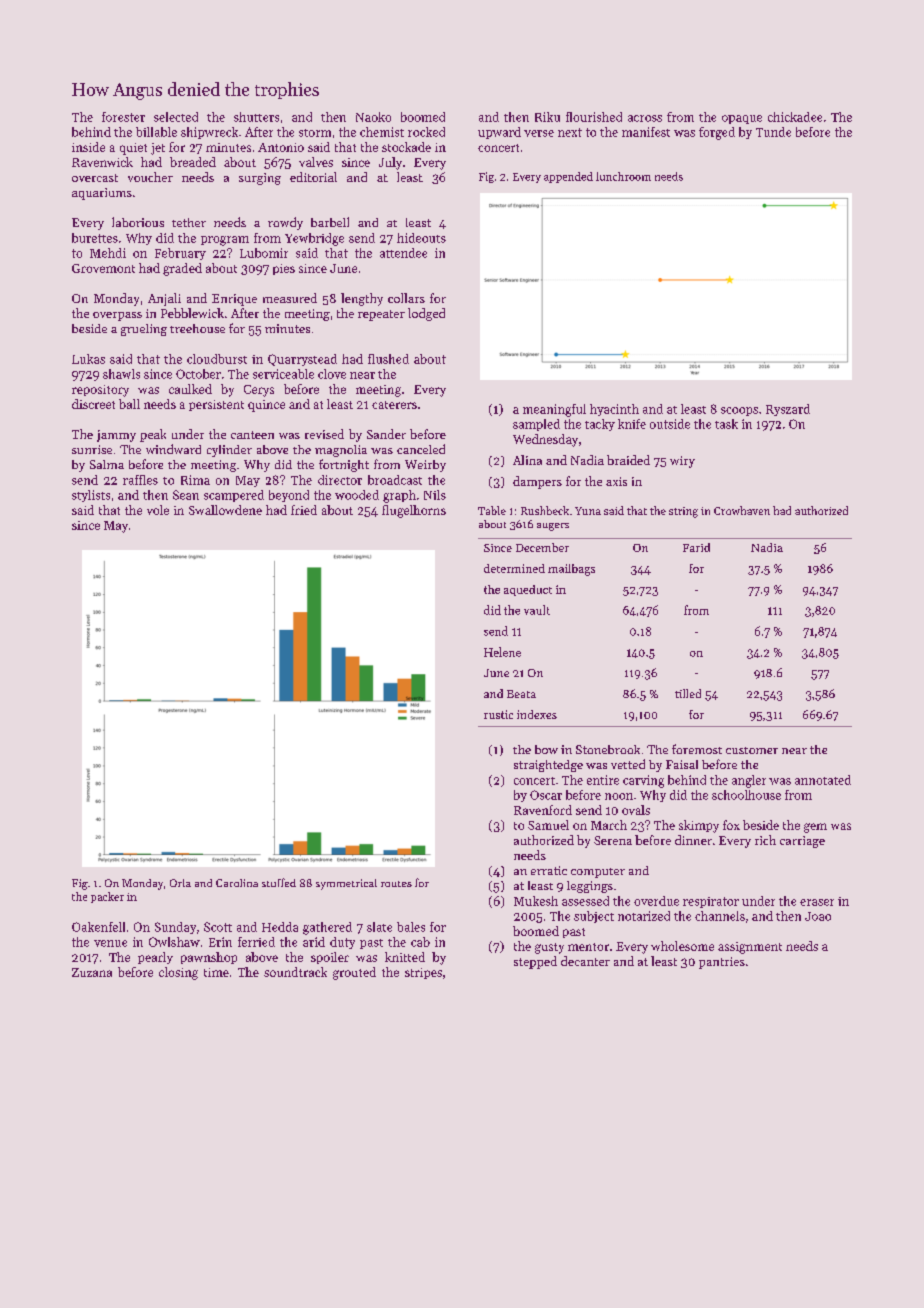  Describe the element at coordinates (406, 147) in the screenshot. I see `stockade` at that location.
